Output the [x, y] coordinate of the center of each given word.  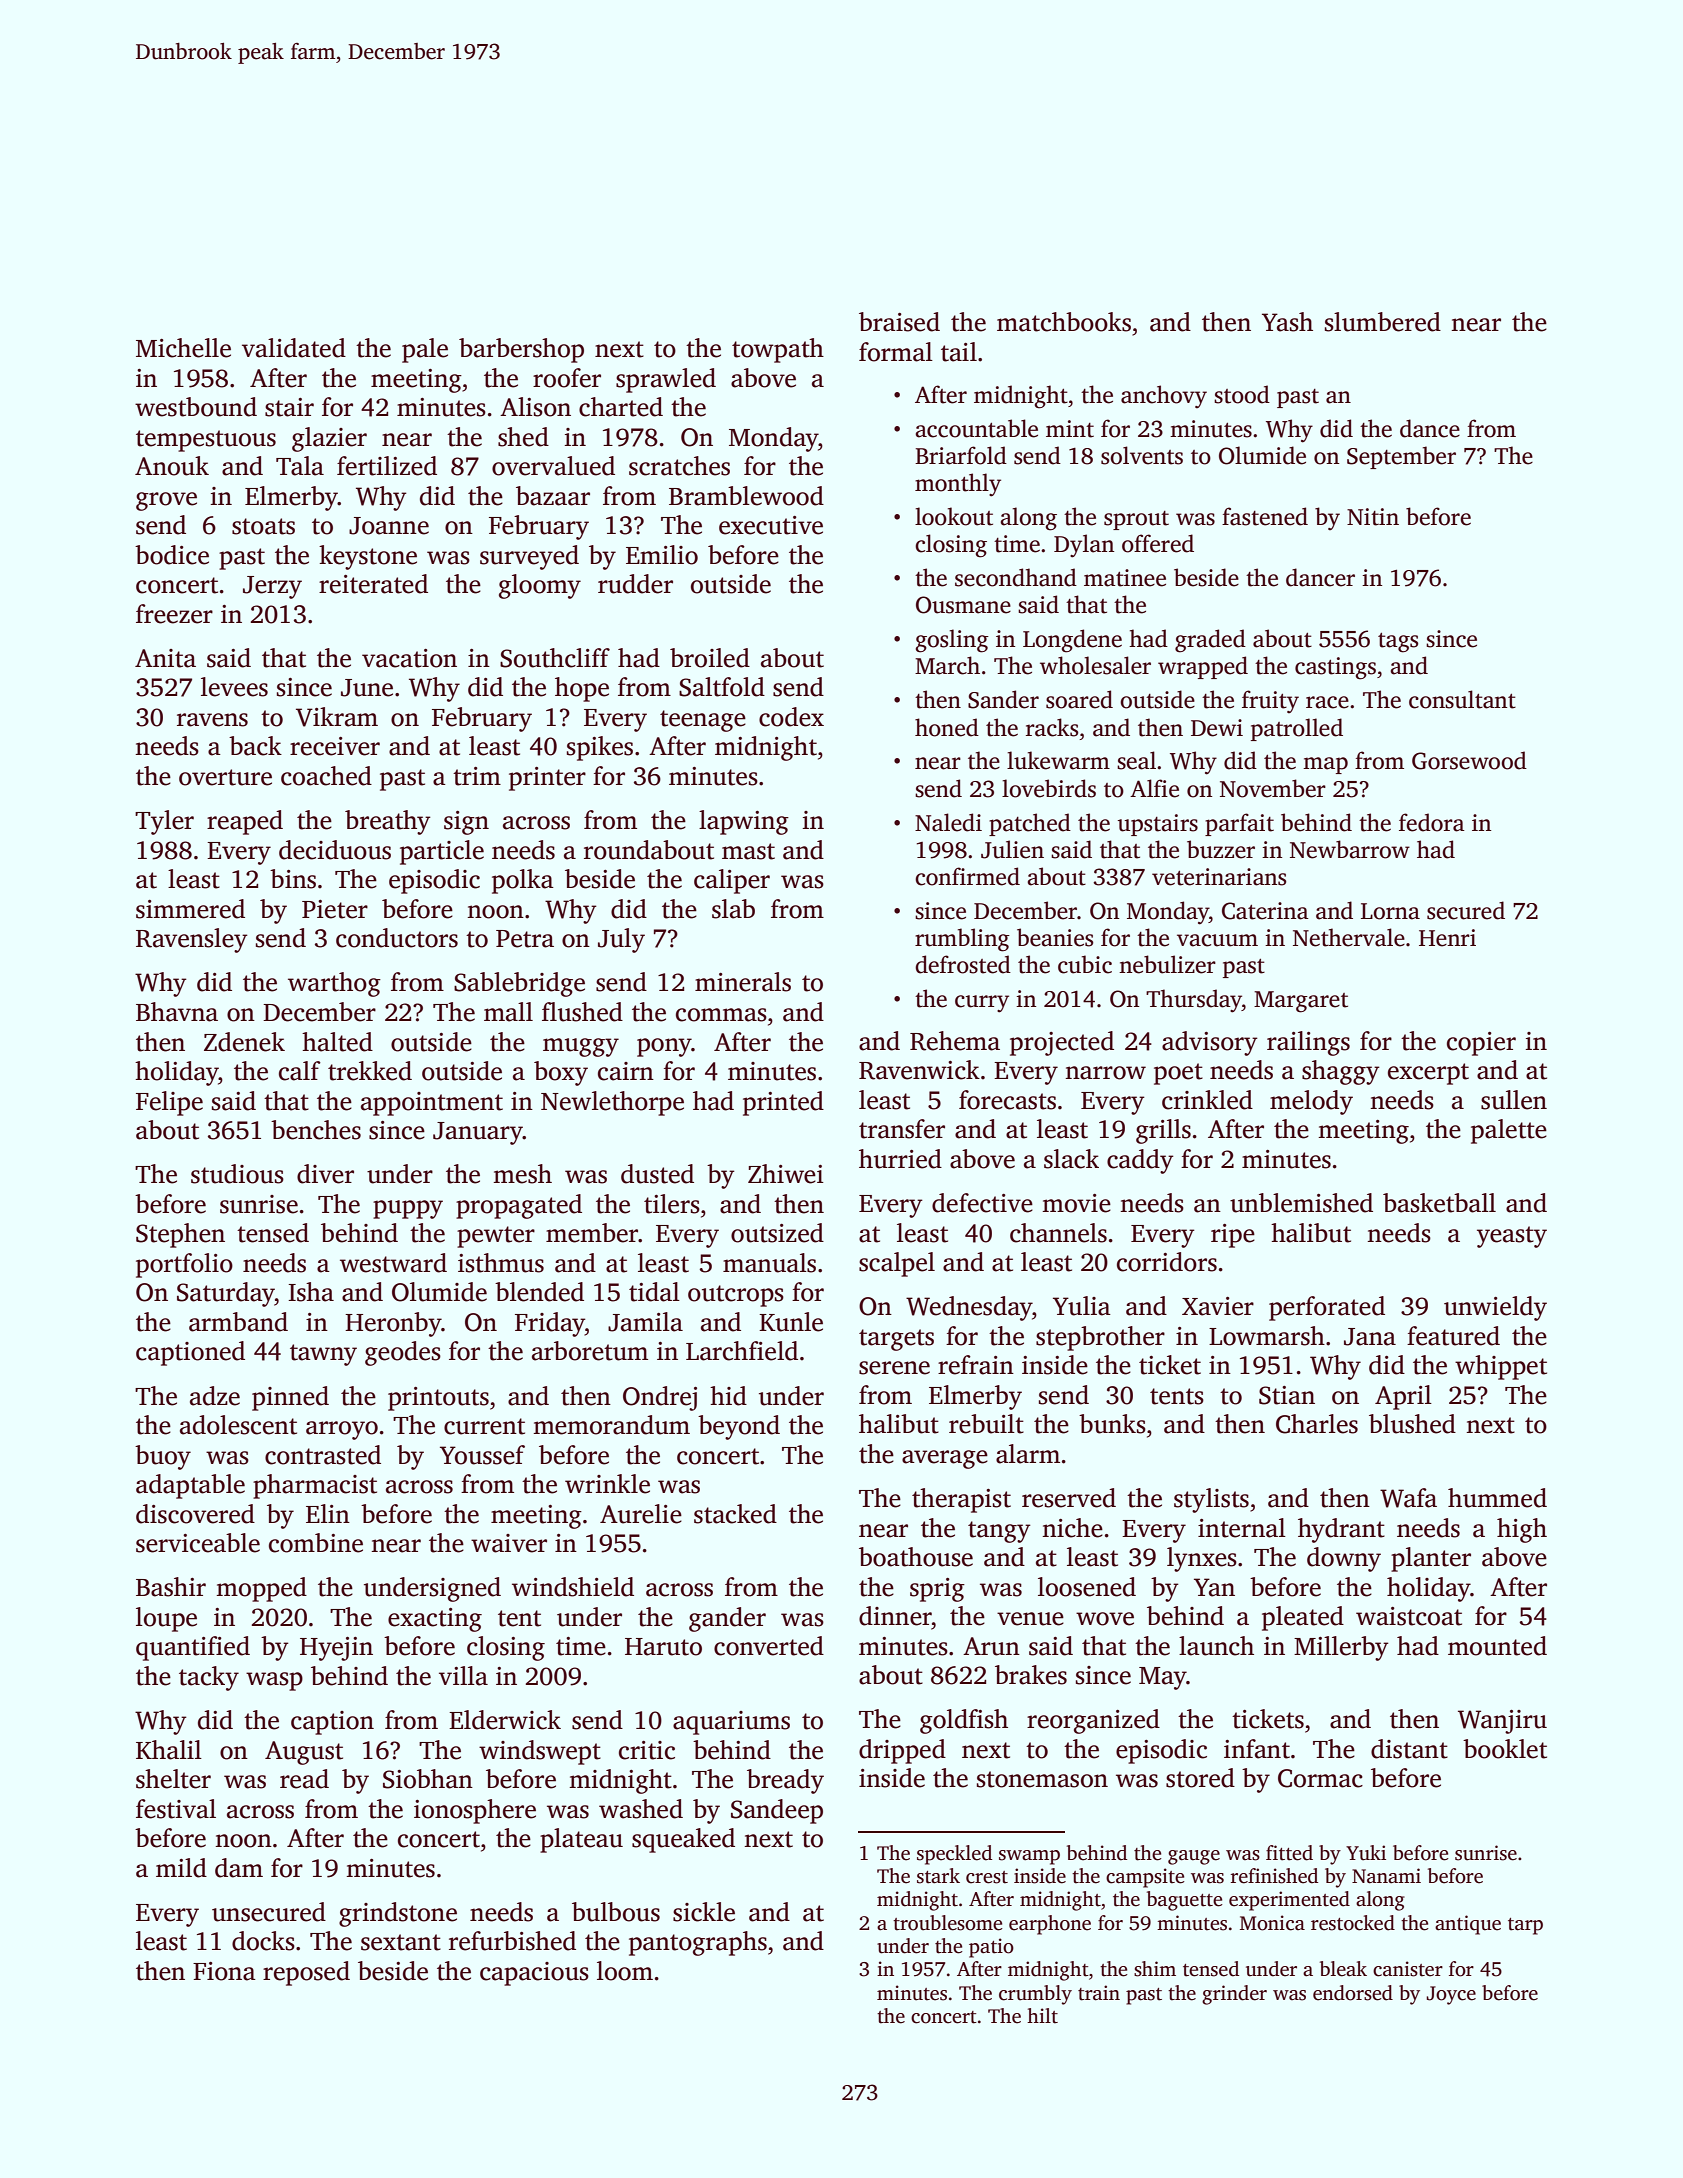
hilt [1042, 2016]
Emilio [662, 555]
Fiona [224, 1971]
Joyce [1451, 1995]
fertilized [387, 466]
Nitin [1373, 517]
